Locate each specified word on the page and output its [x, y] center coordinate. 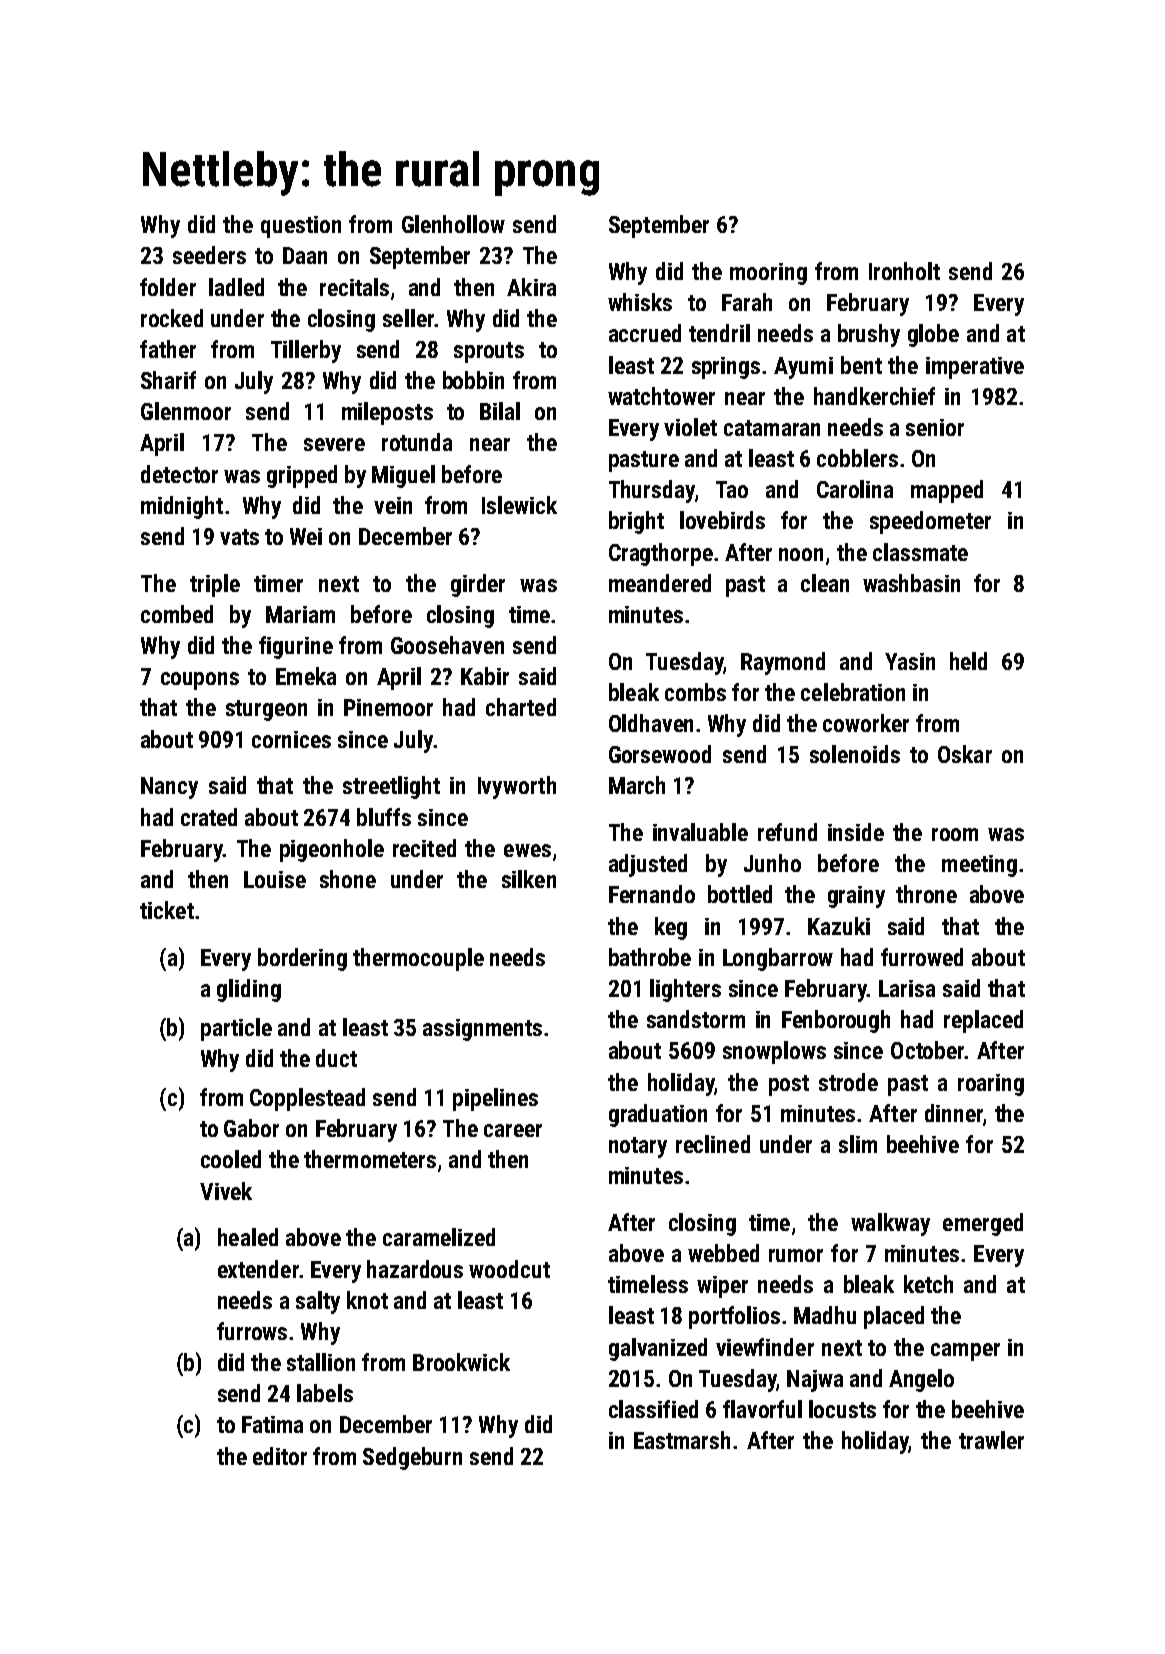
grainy [856, 897]
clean [825, 583]
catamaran [772, 428]
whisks [640, 302]
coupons [200, 681]
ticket [167, 910]
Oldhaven [651, 723]
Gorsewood [660, 754]
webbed [723, 1253]
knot [367, 1300]
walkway [890, 1224]
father [168, 349]
